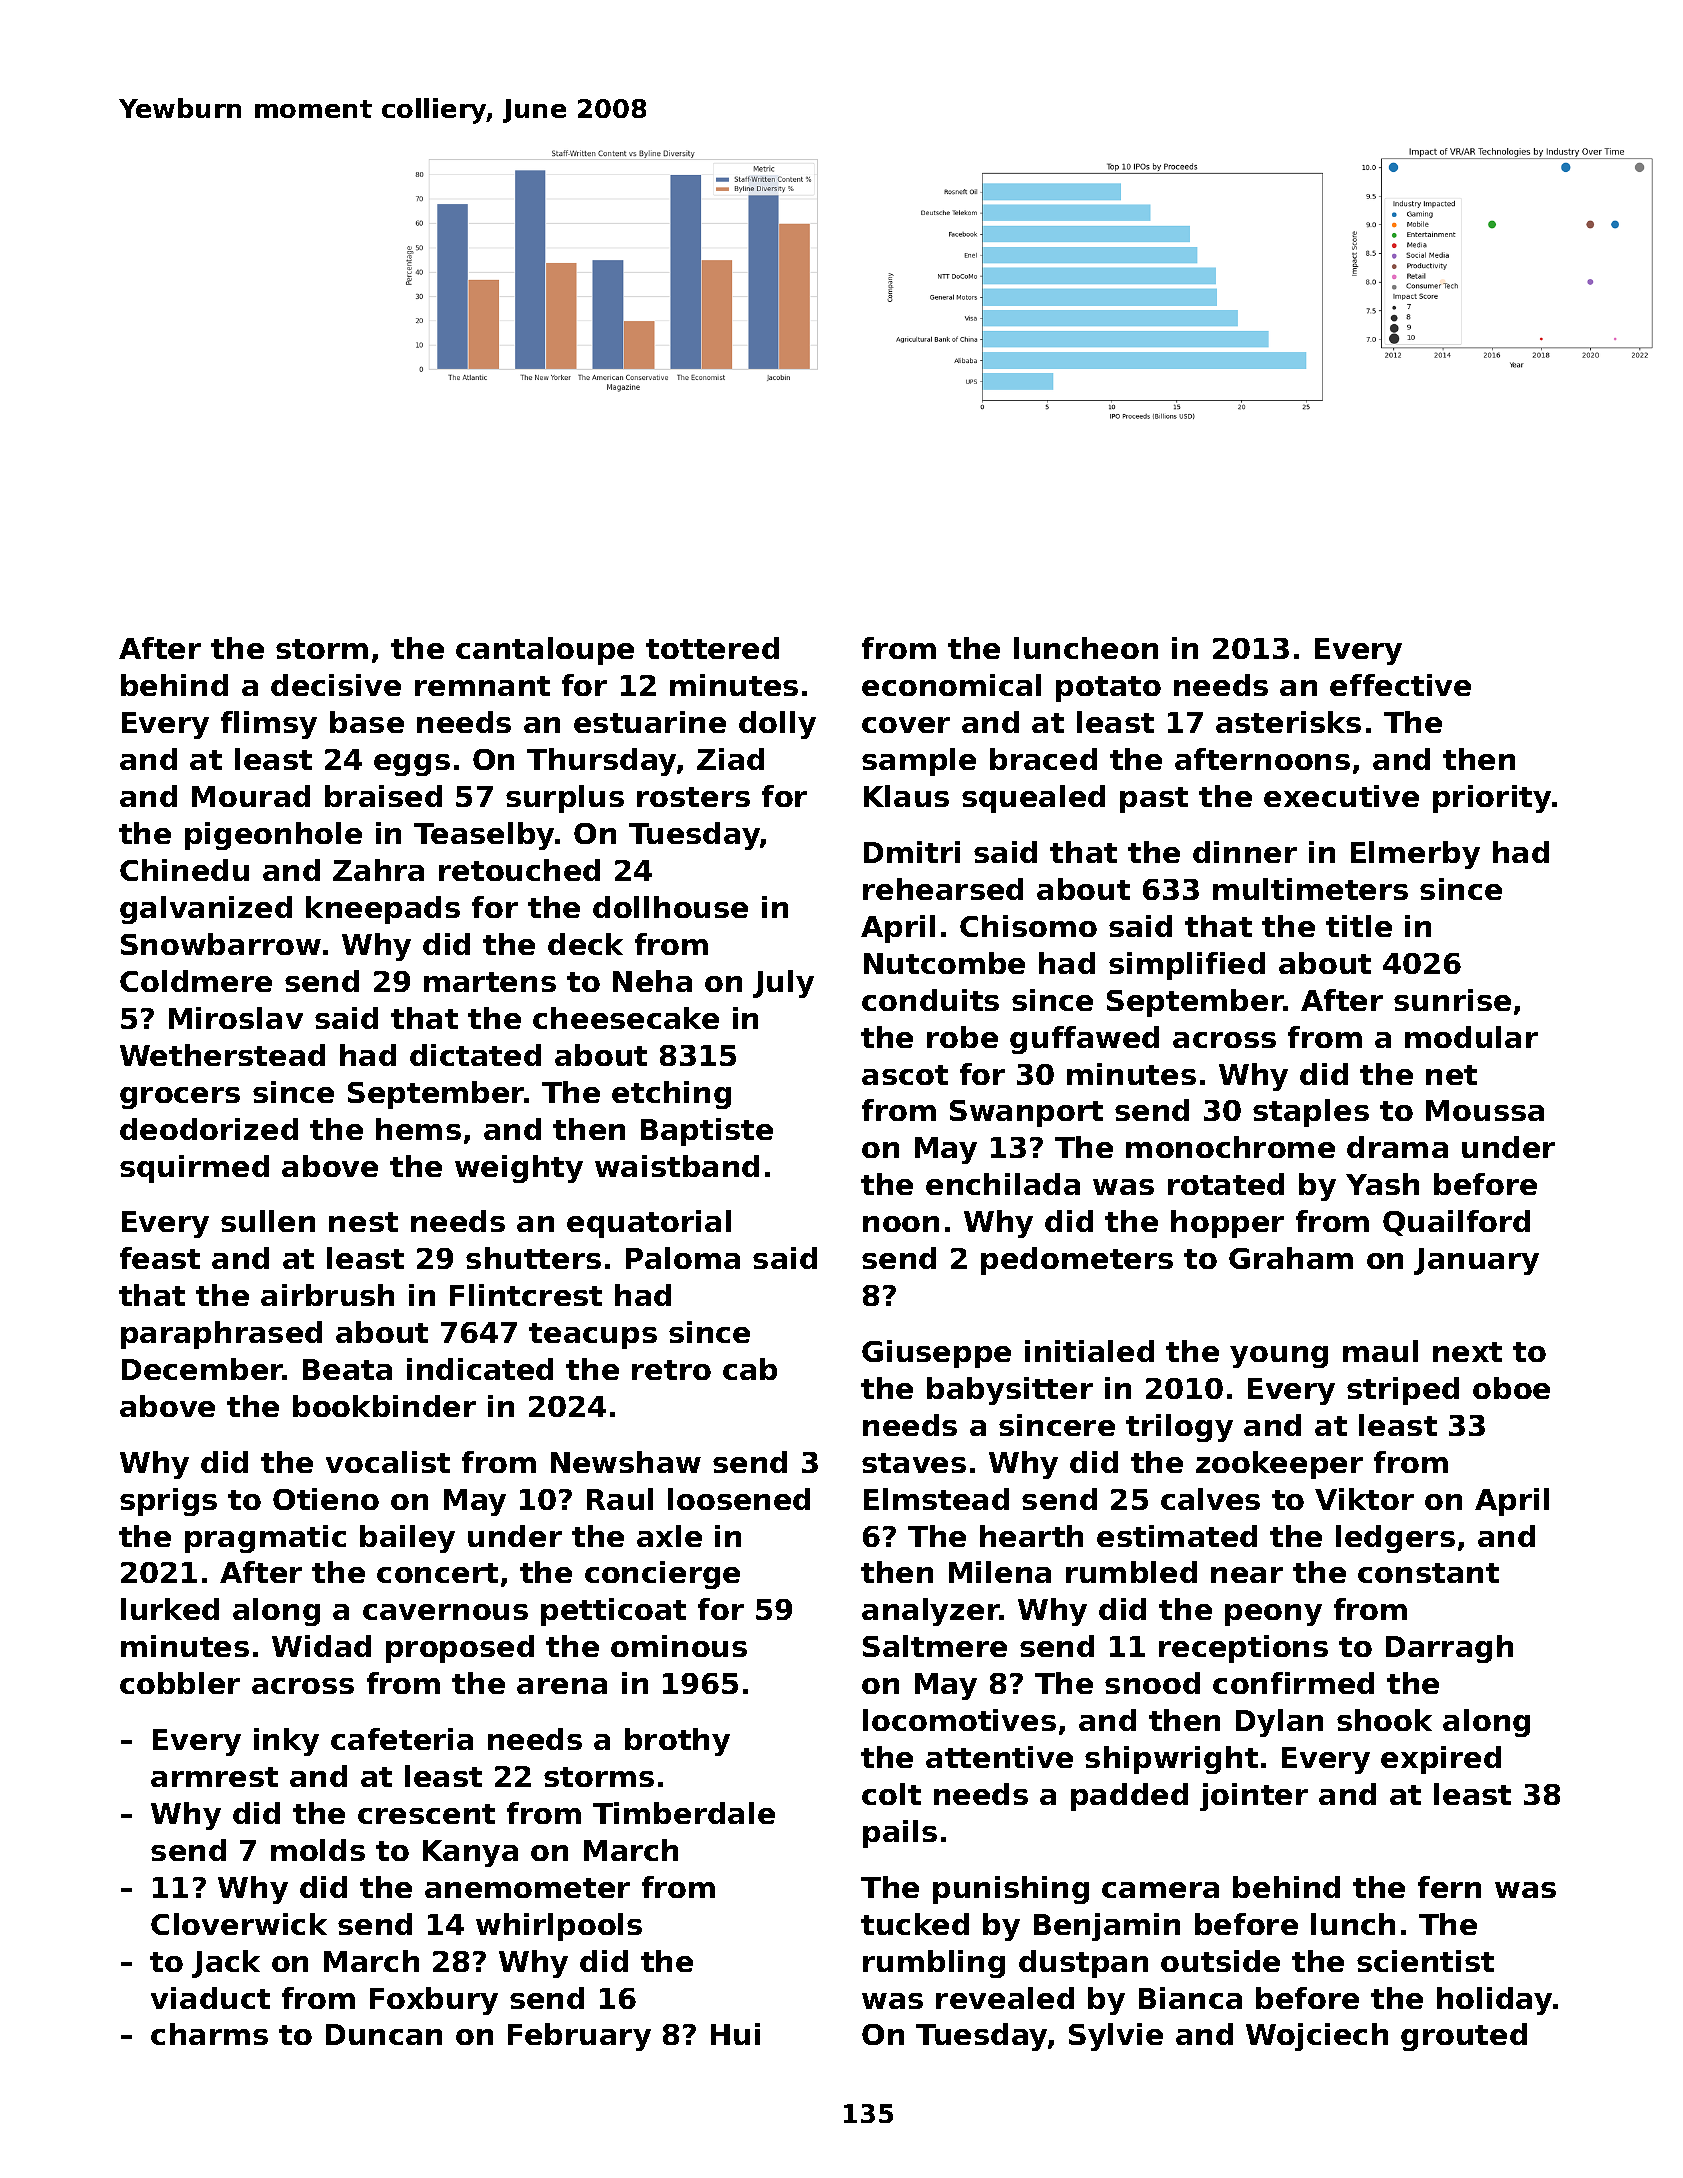 The height and width of the document is (2178, 1683). What do you see at coordinates (484, 836) in the document?
I see `Teaselby` at bounding box center [484, 836].
